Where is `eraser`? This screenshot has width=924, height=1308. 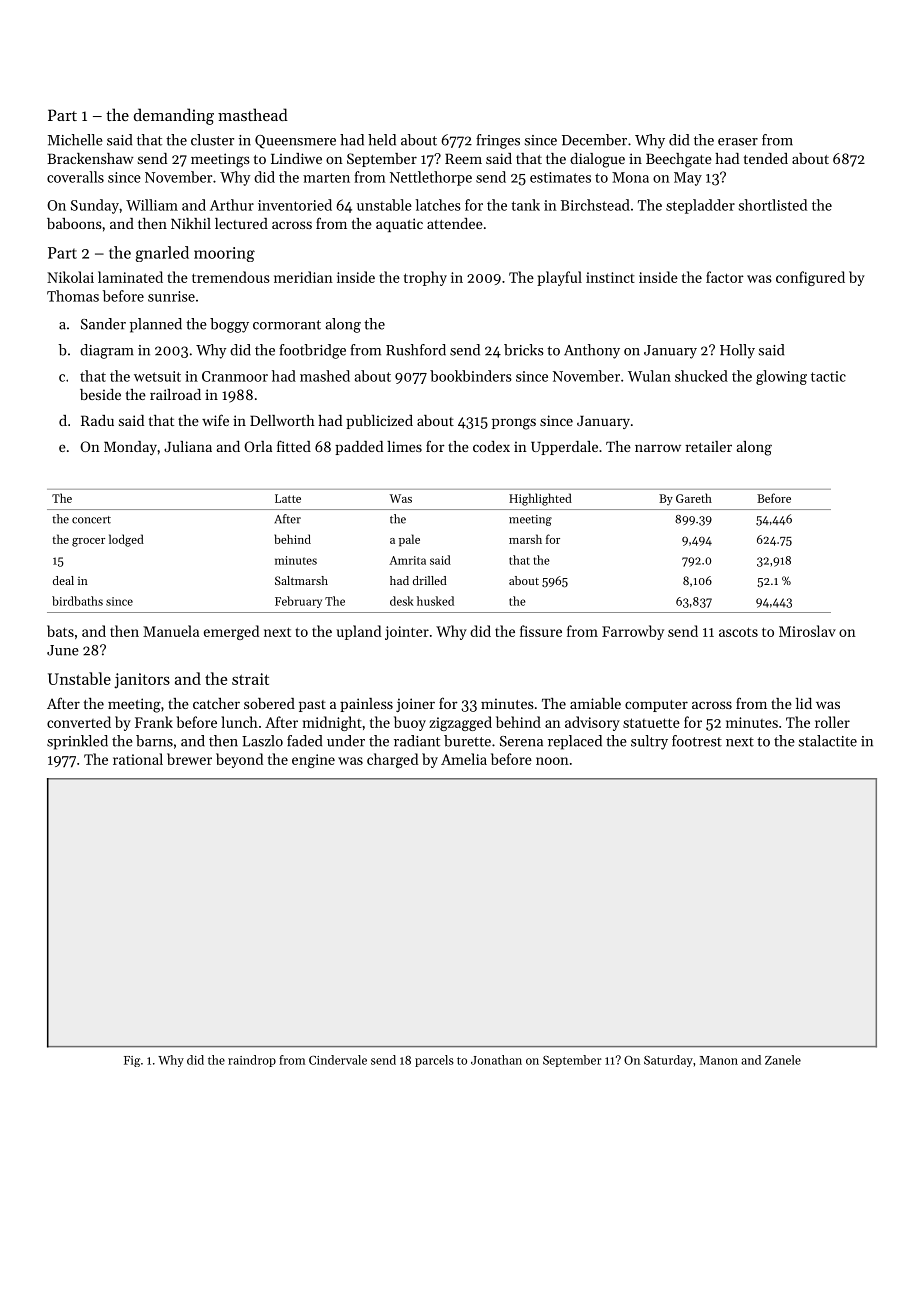 eraser is located at coordinates (738, 142).
